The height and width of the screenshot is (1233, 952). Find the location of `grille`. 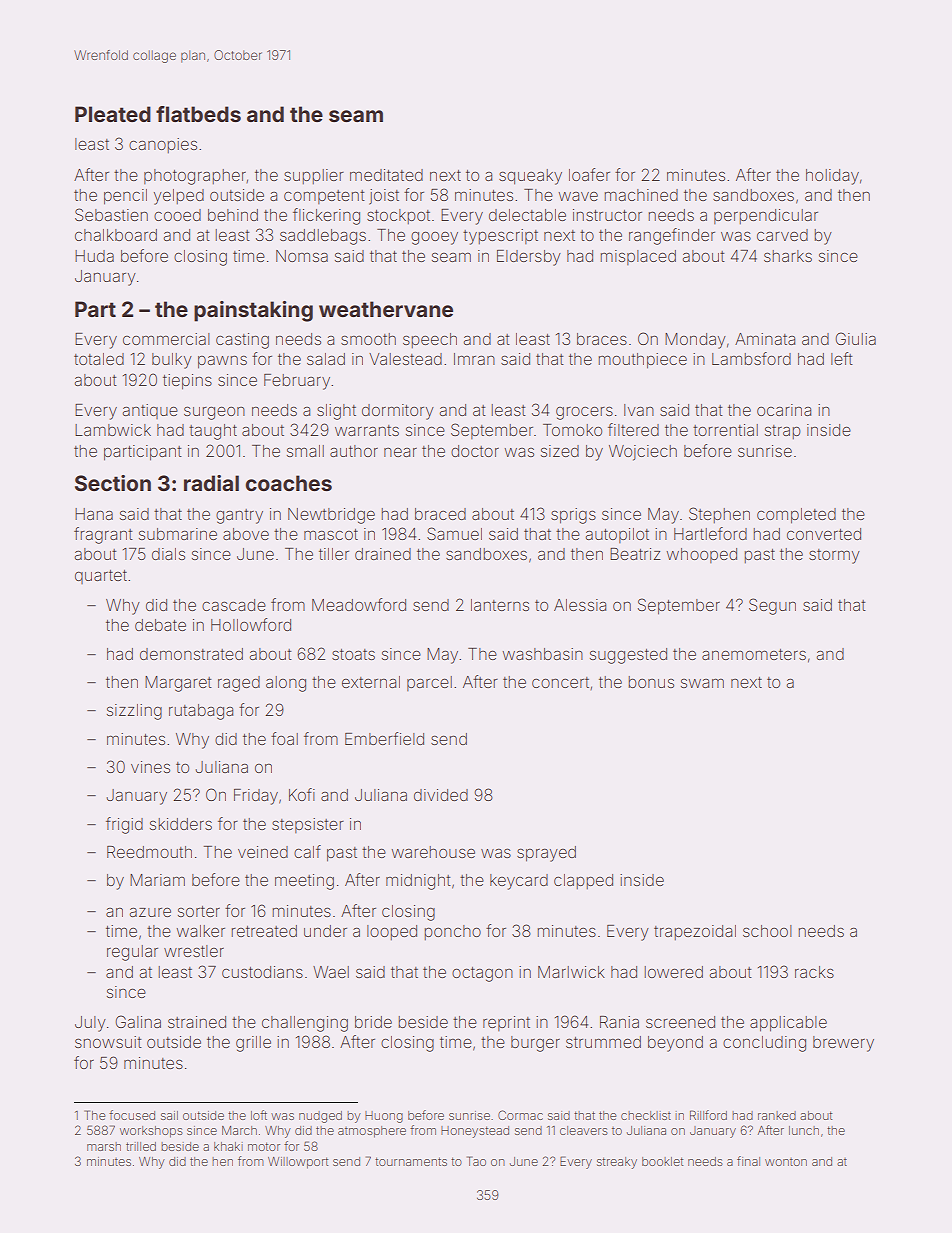

grille is located at coordinates (253, 1044).
